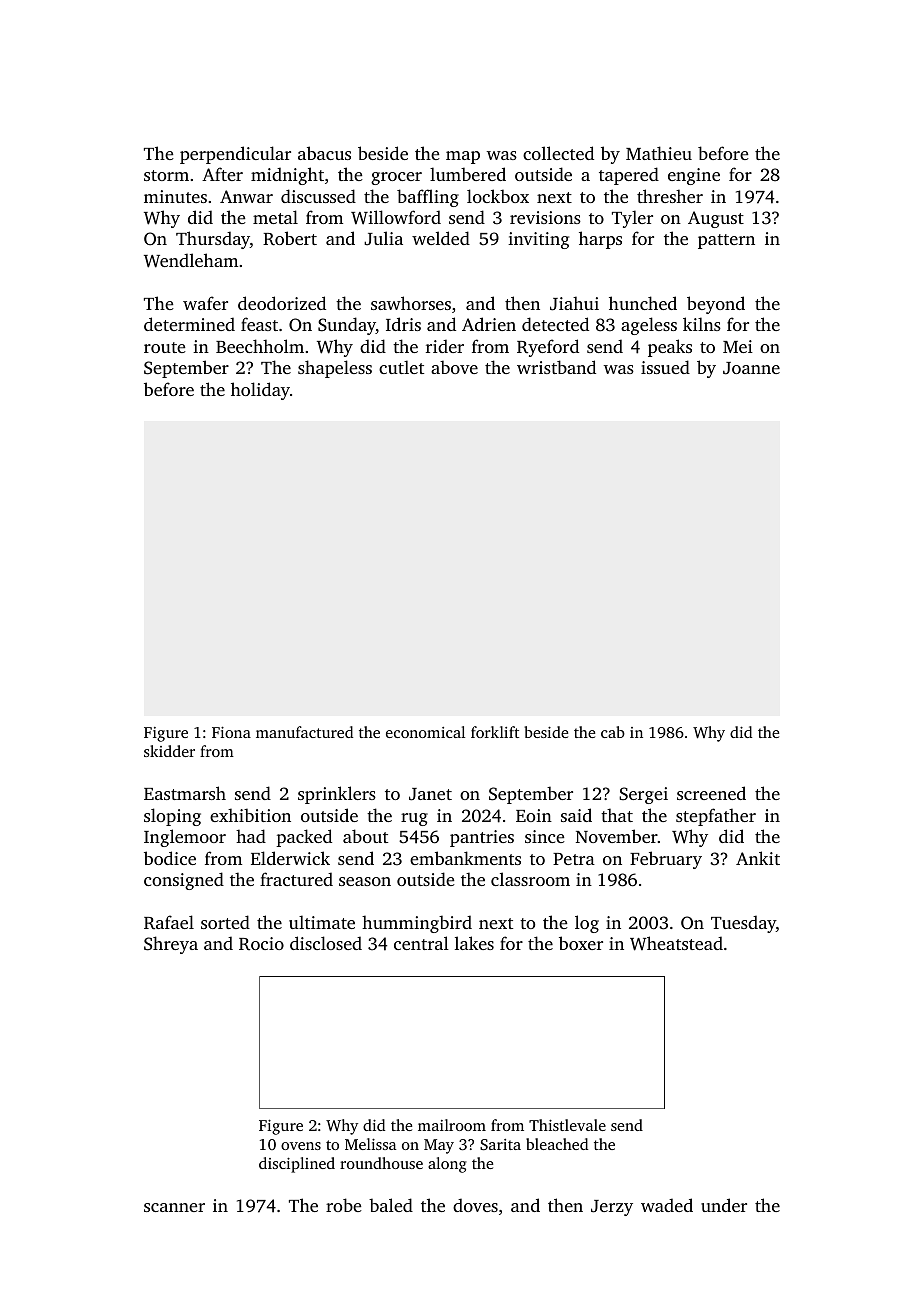 The width and height of the image is (924, 1311). What do you see at coordinates (260, 391) in the image?
I see `holiday` at bounding box center [260, 391].
